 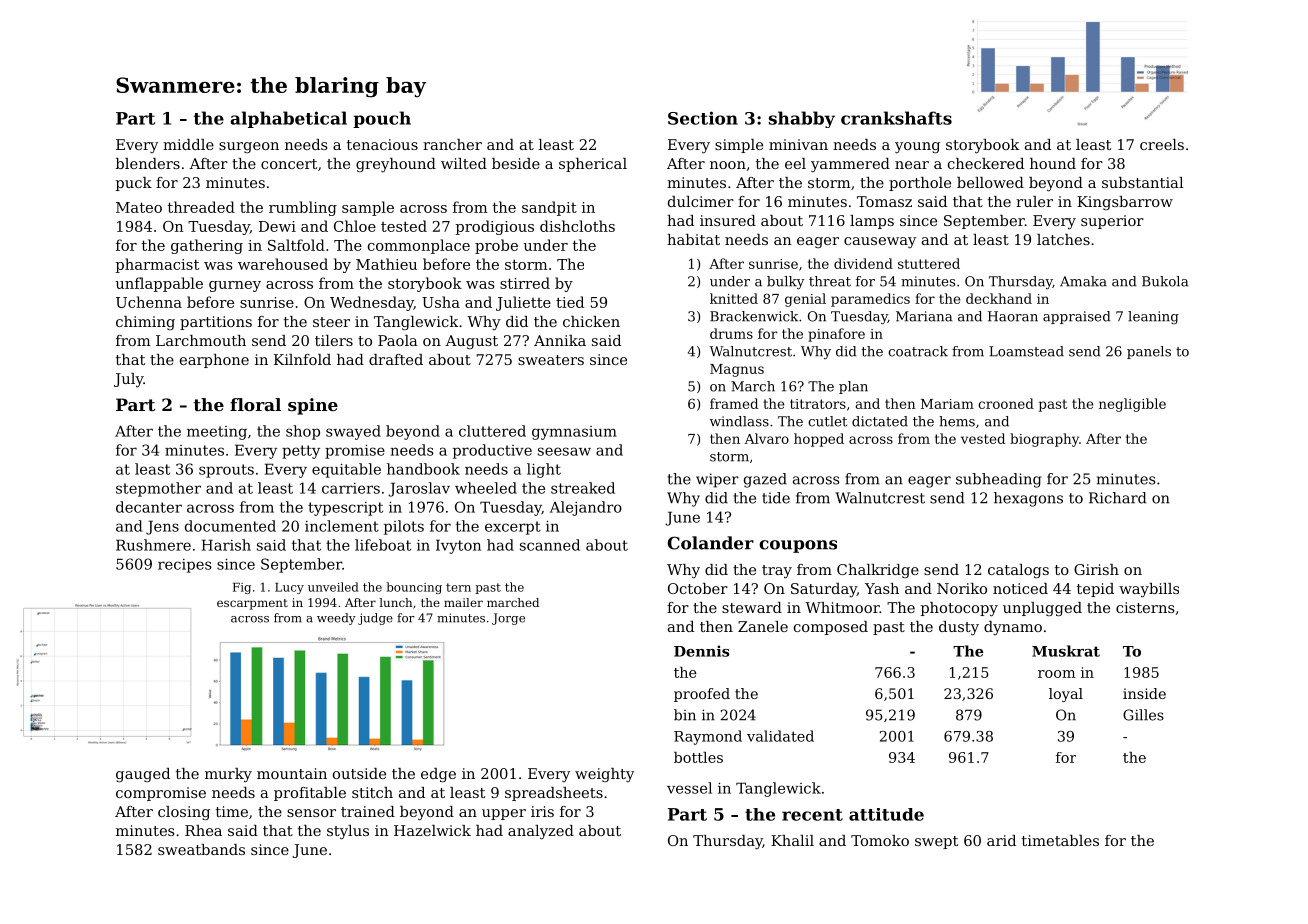 I want to click on sweatbands, so click(x=201, y=849).
